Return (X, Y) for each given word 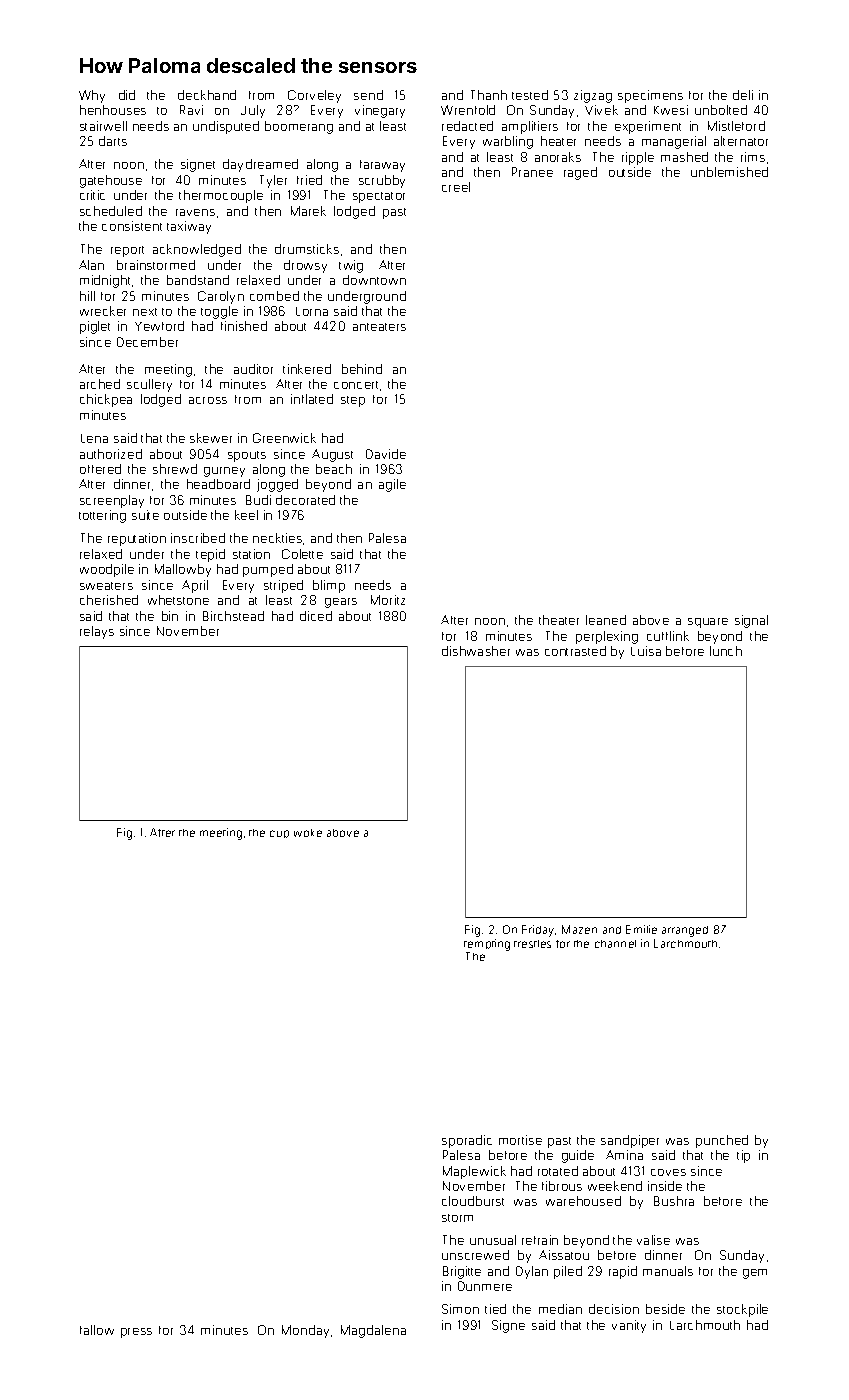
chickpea (106, 400)
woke (308, 833)
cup (279, 834)
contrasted (575, 651)
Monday (305, 1331)
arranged (685, 931)
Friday (538, 931)
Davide (386, 454)
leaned (606, 620)
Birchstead (233, 616)
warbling (508, 142)
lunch (726, 651)
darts (113, 141)
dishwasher (476, 651)
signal (751, 621)
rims (753, 157)
